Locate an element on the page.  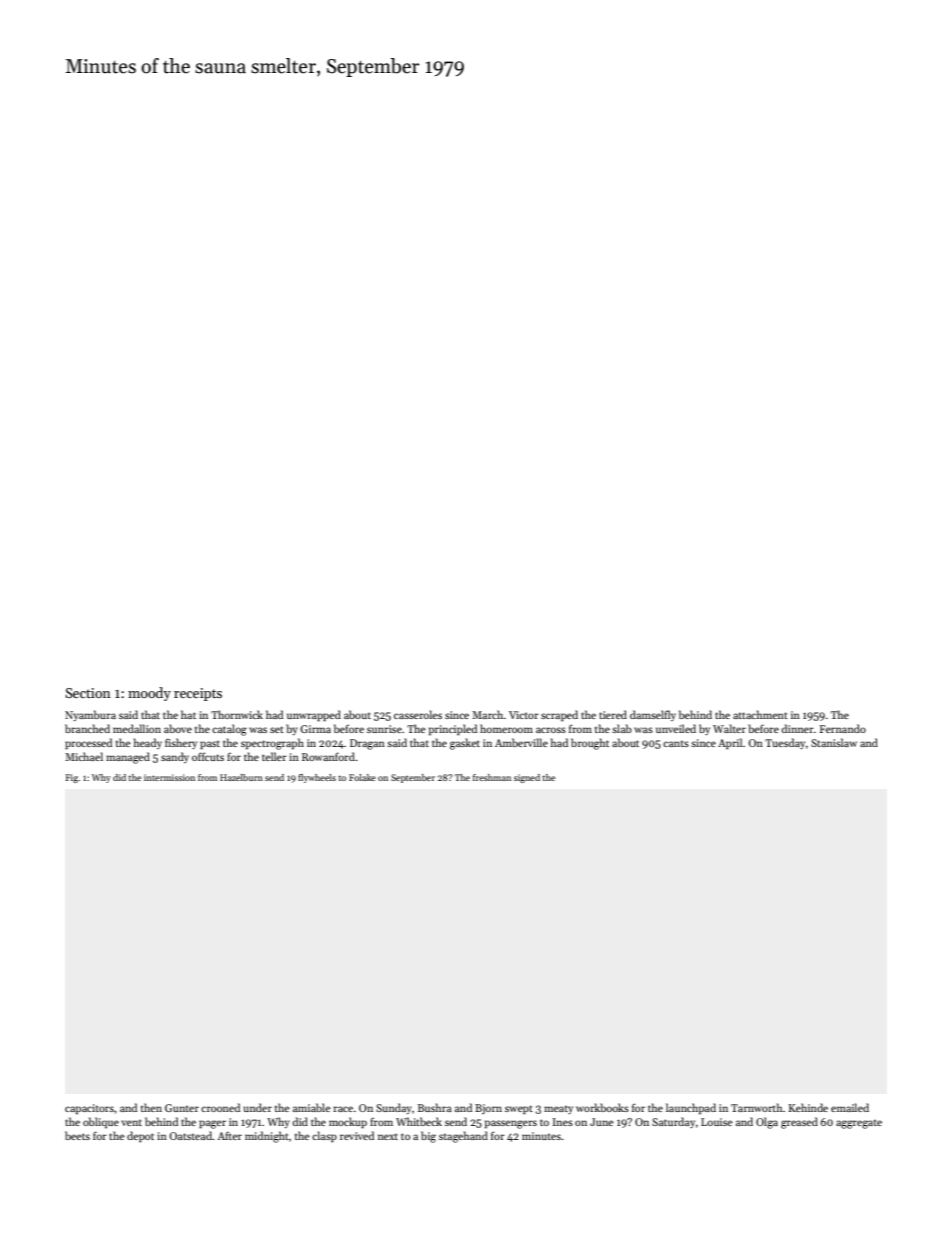
Michael is located at coordinates (84, 756).
